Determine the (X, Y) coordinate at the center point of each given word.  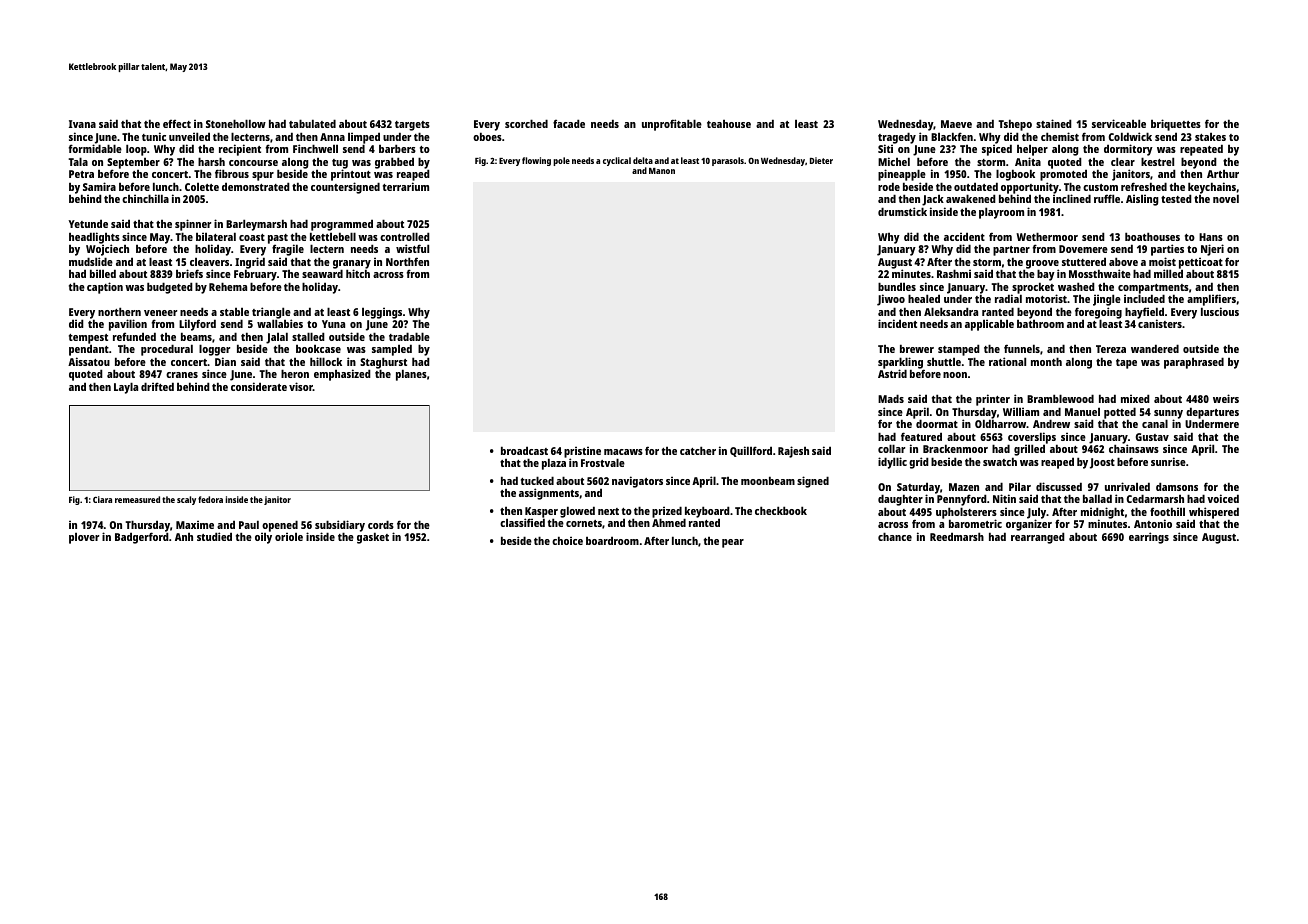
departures (1212, 413)
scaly (186, 500)
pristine (582, 452)
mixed (1135, 398)
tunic (154, 136)
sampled (392, 350)
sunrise (1168, 461)
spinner (193, 225)
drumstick (902, 211)
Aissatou (89, 361)
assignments (549, 494)
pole (561, 161)
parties (1167, 250)
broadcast (524, 450)
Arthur (1223, 174)
